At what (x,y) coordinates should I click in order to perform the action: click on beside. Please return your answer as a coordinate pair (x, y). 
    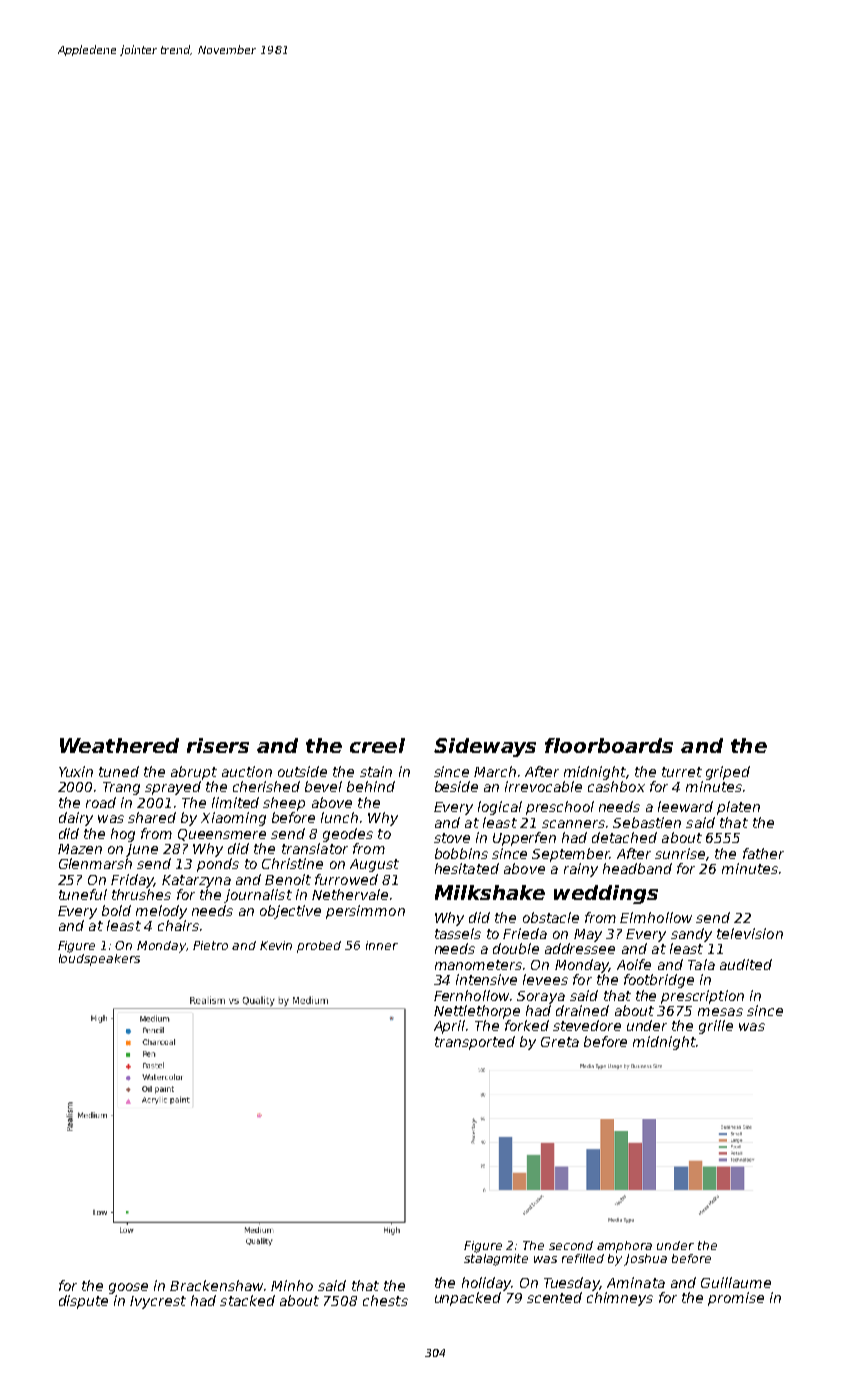
    Looking at the image, I should click on (456, 786).
